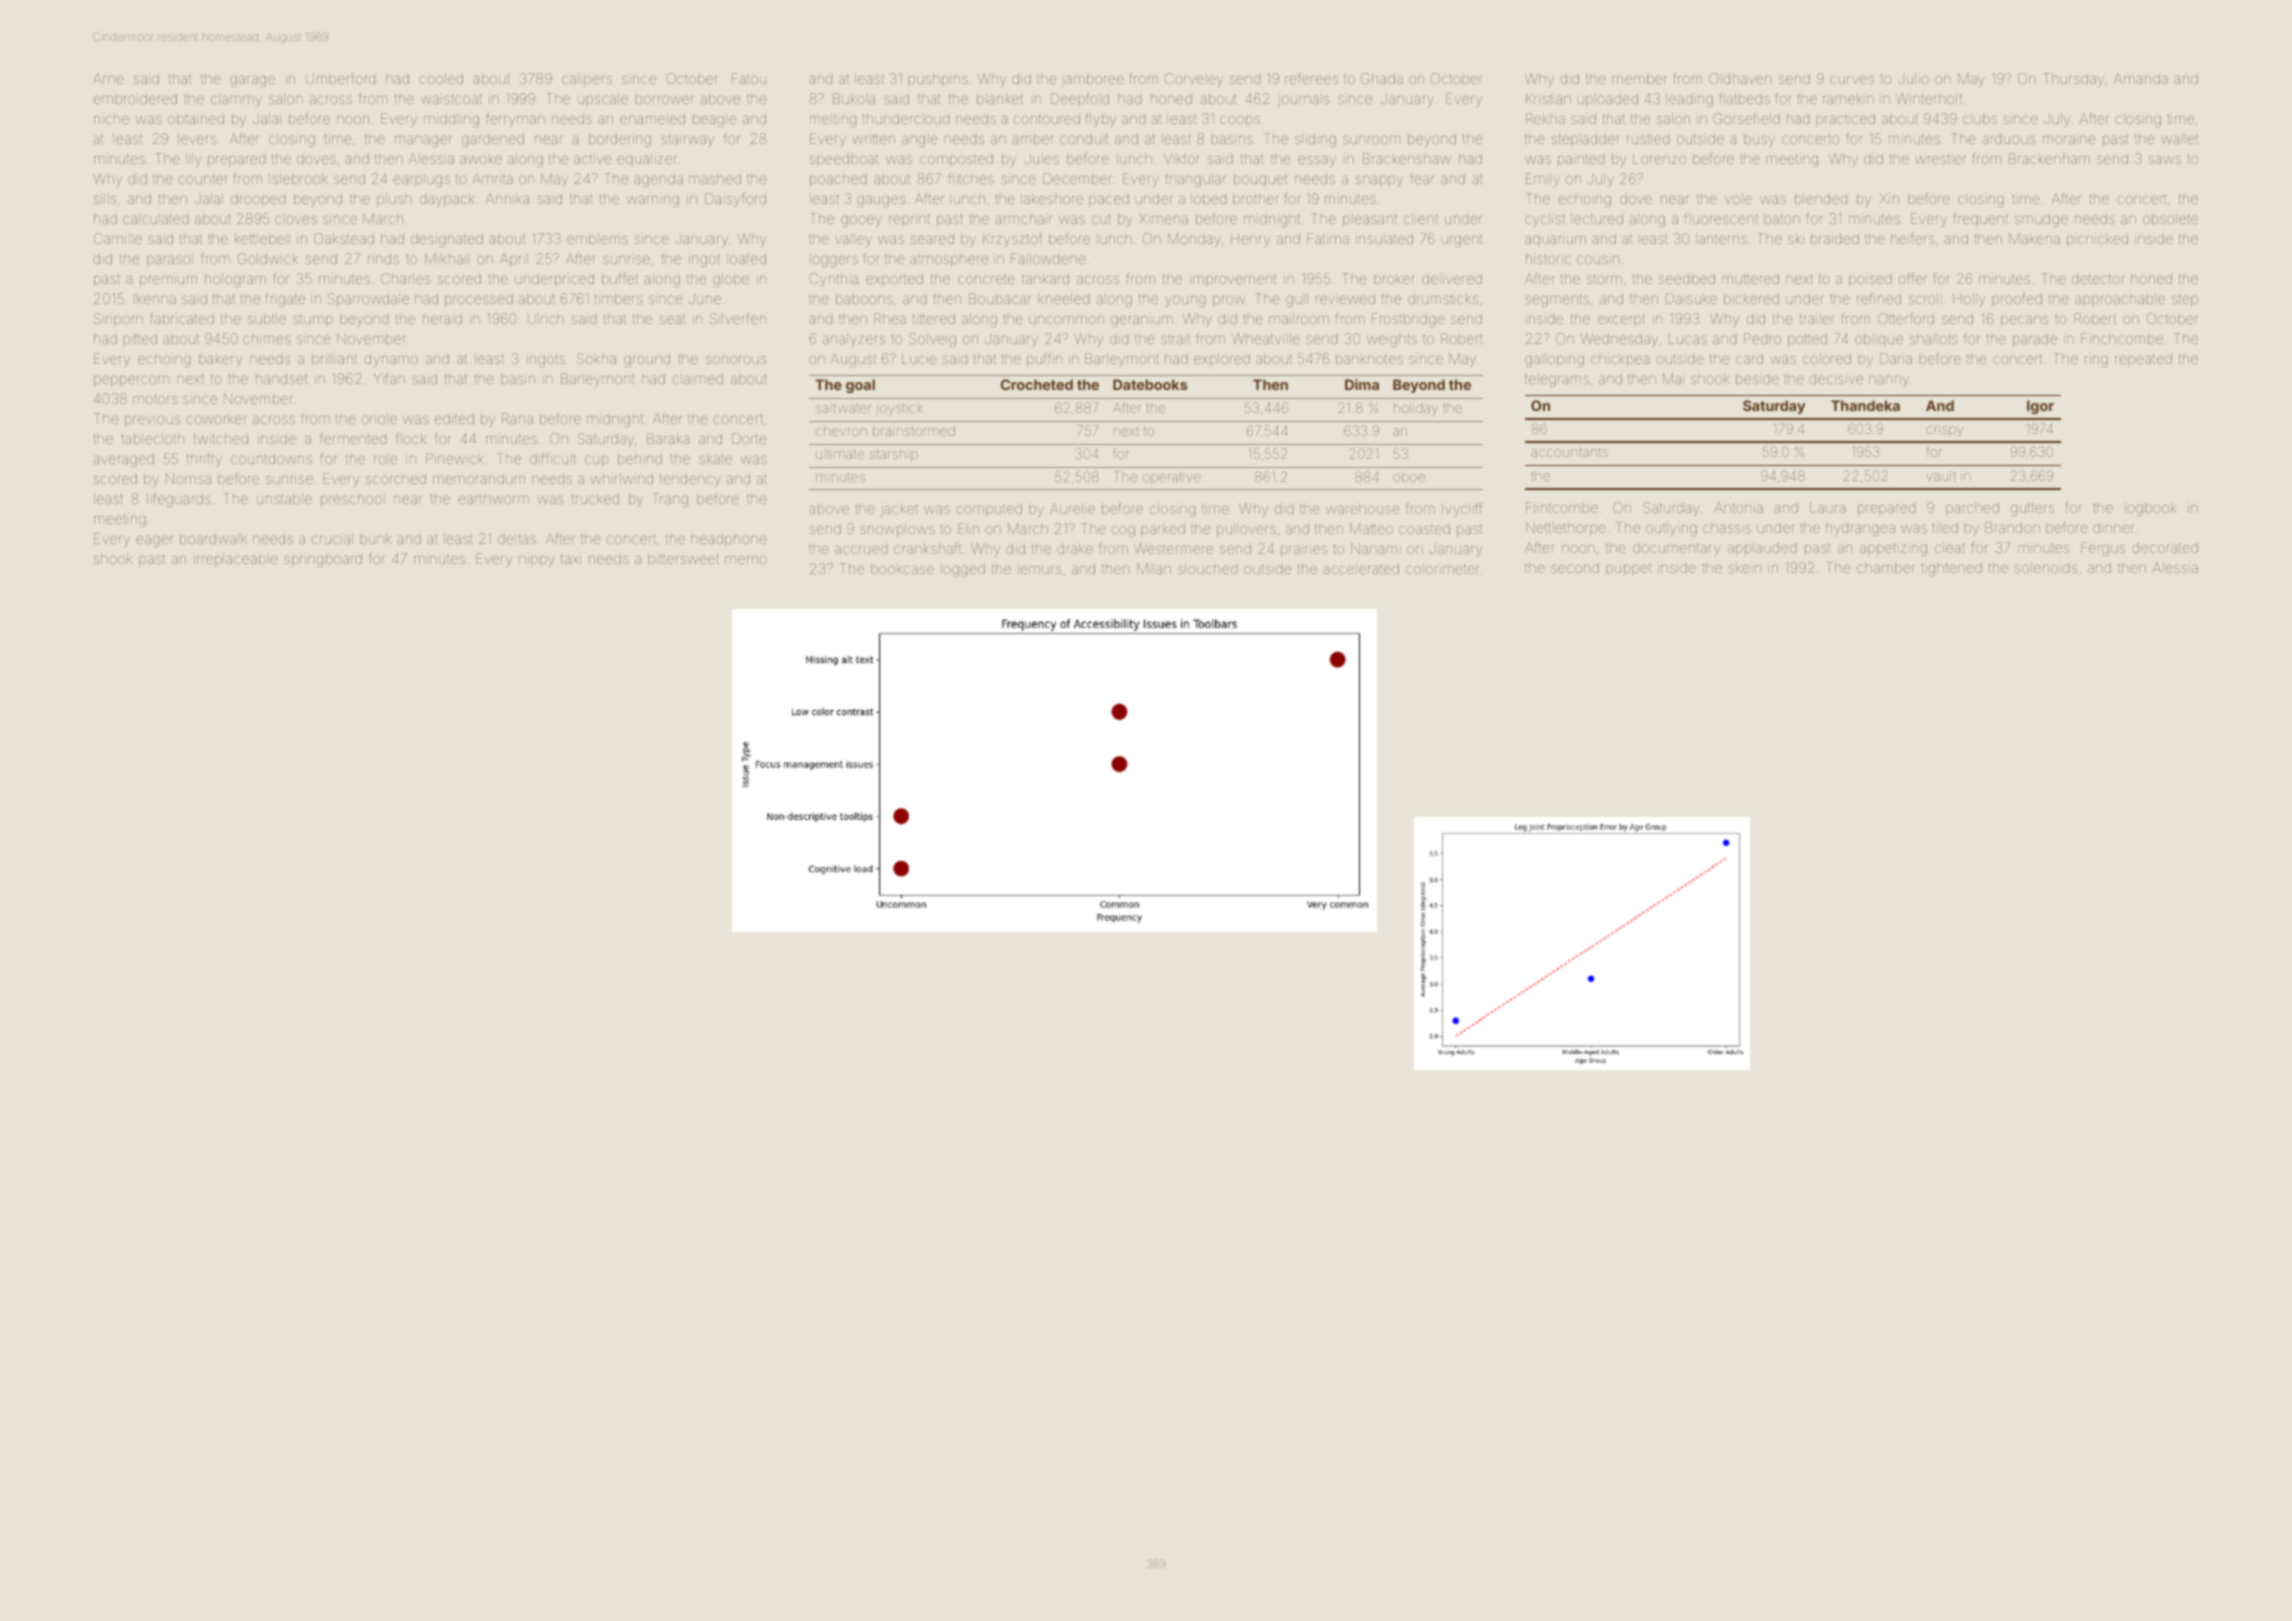 The width and height of the screenshot is (2292, 1621). What do you see at coordinates (1315, 140) in the screenshot?
I see `sliding` at bounding box center [1315, 140].
